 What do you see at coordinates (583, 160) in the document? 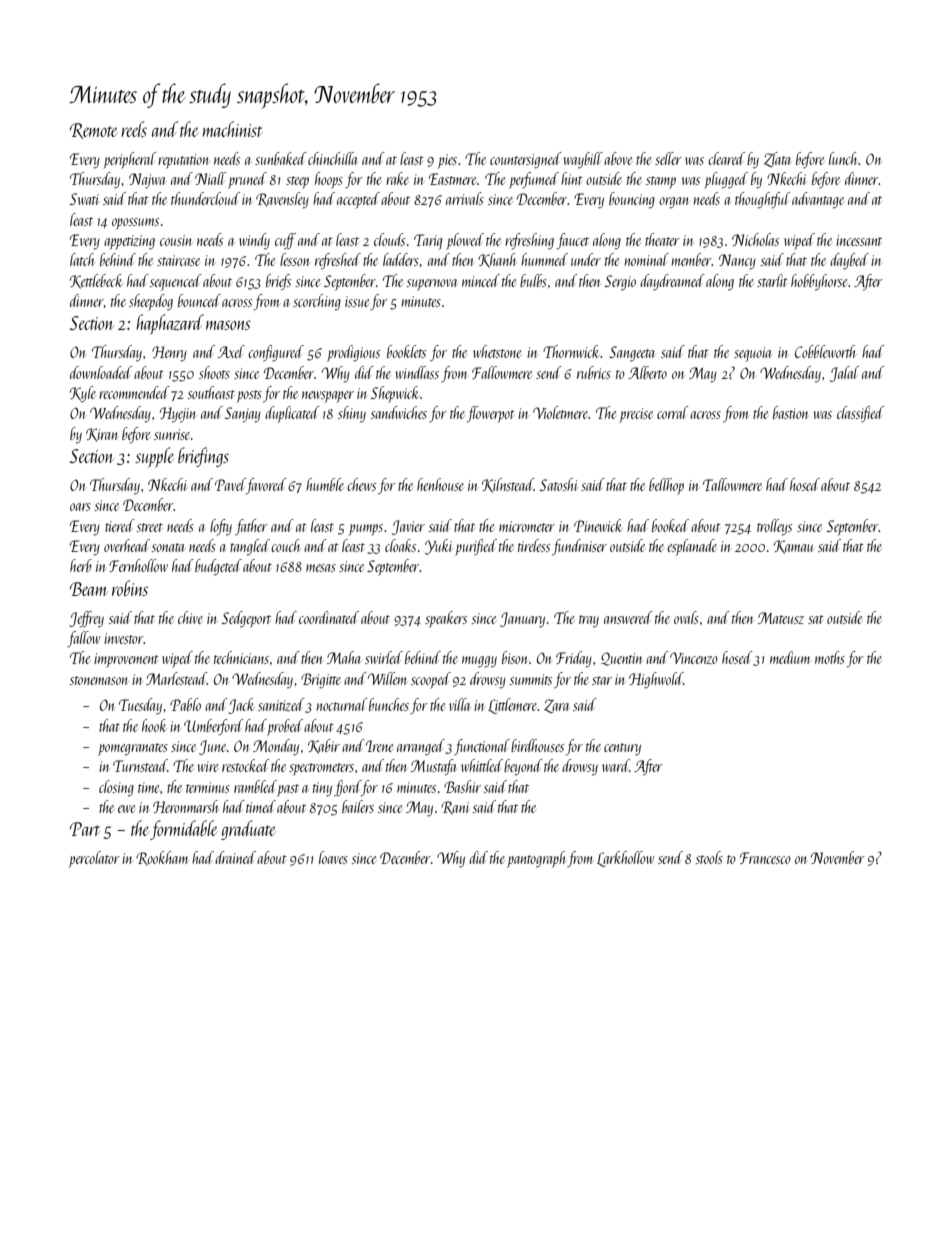
I see `waybill` at bounding box center [583, 160].
